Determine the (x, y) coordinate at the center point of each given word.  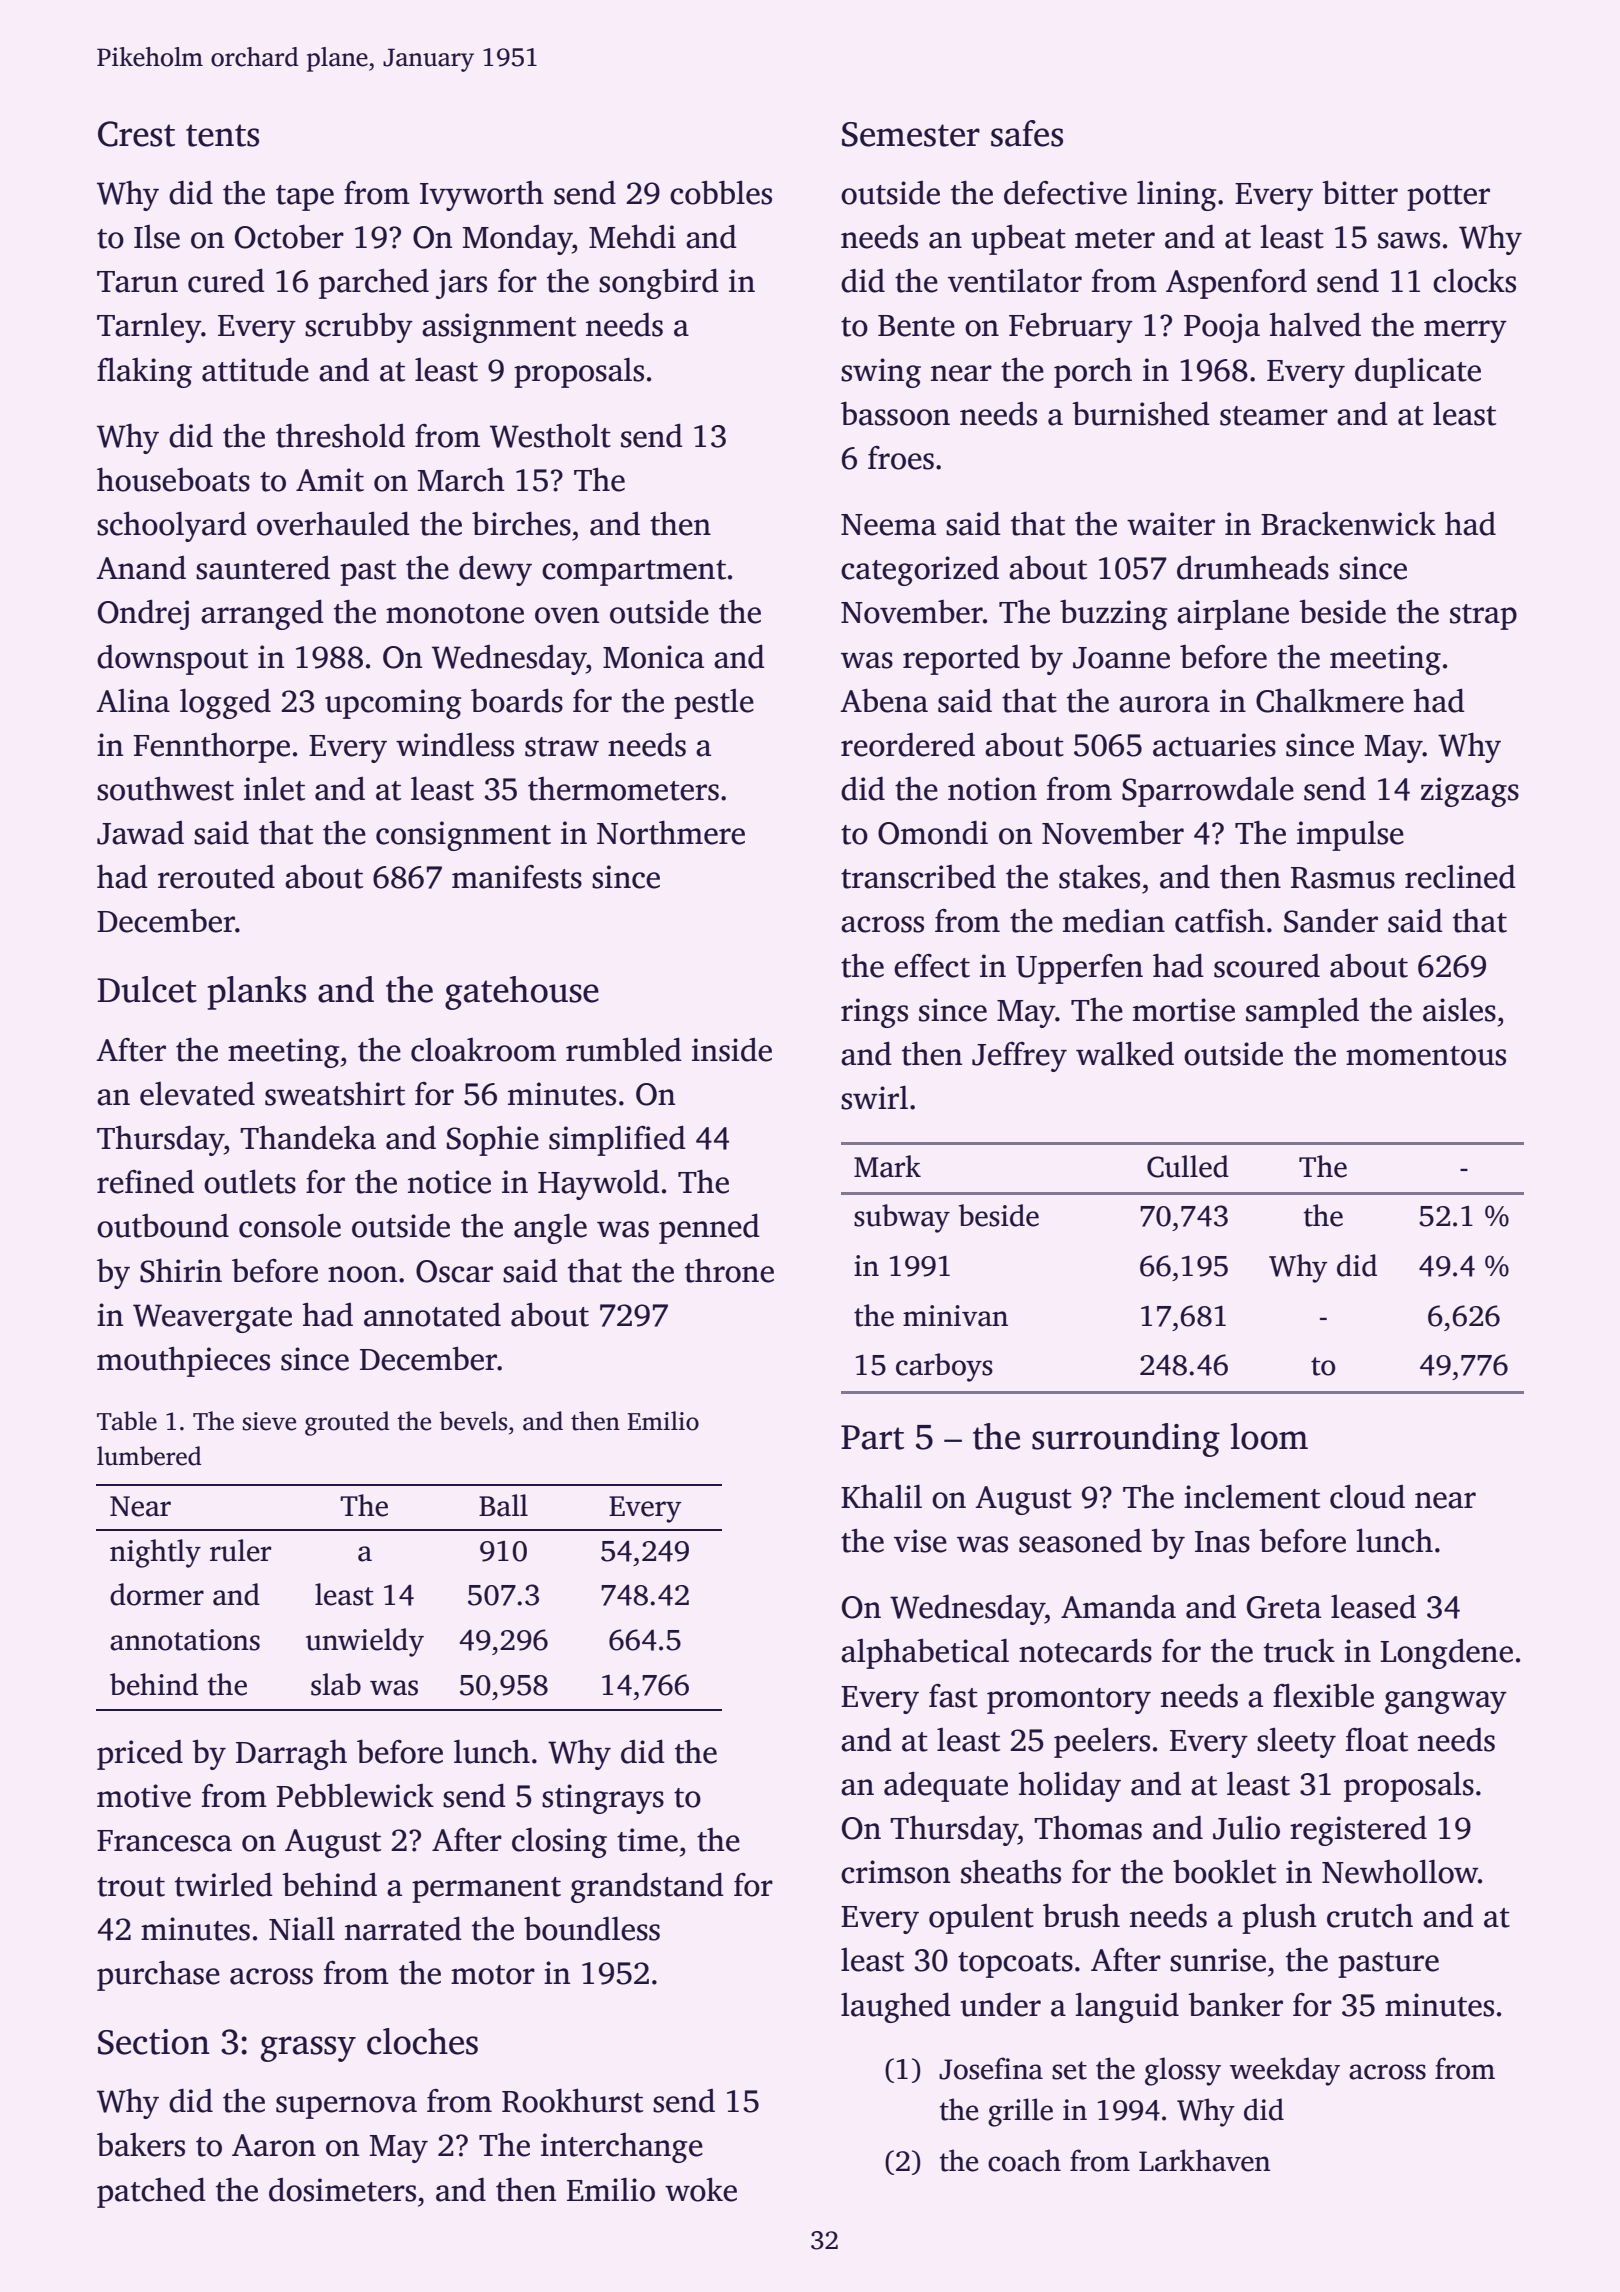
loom (1269, 1436)
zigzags (1470, 792)
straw (562, 747)
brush (1081, 1915)
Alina (133, 701)
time (647, 1840)
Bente (916, 326)
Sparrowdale (1208, 792)
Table (127, 1421)
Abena (884, 700)
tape (305, 198)
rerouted (216, 877)
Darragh (291, 1754)
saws (1409, 240)
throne (729, 1270)
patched (151, 2193)
